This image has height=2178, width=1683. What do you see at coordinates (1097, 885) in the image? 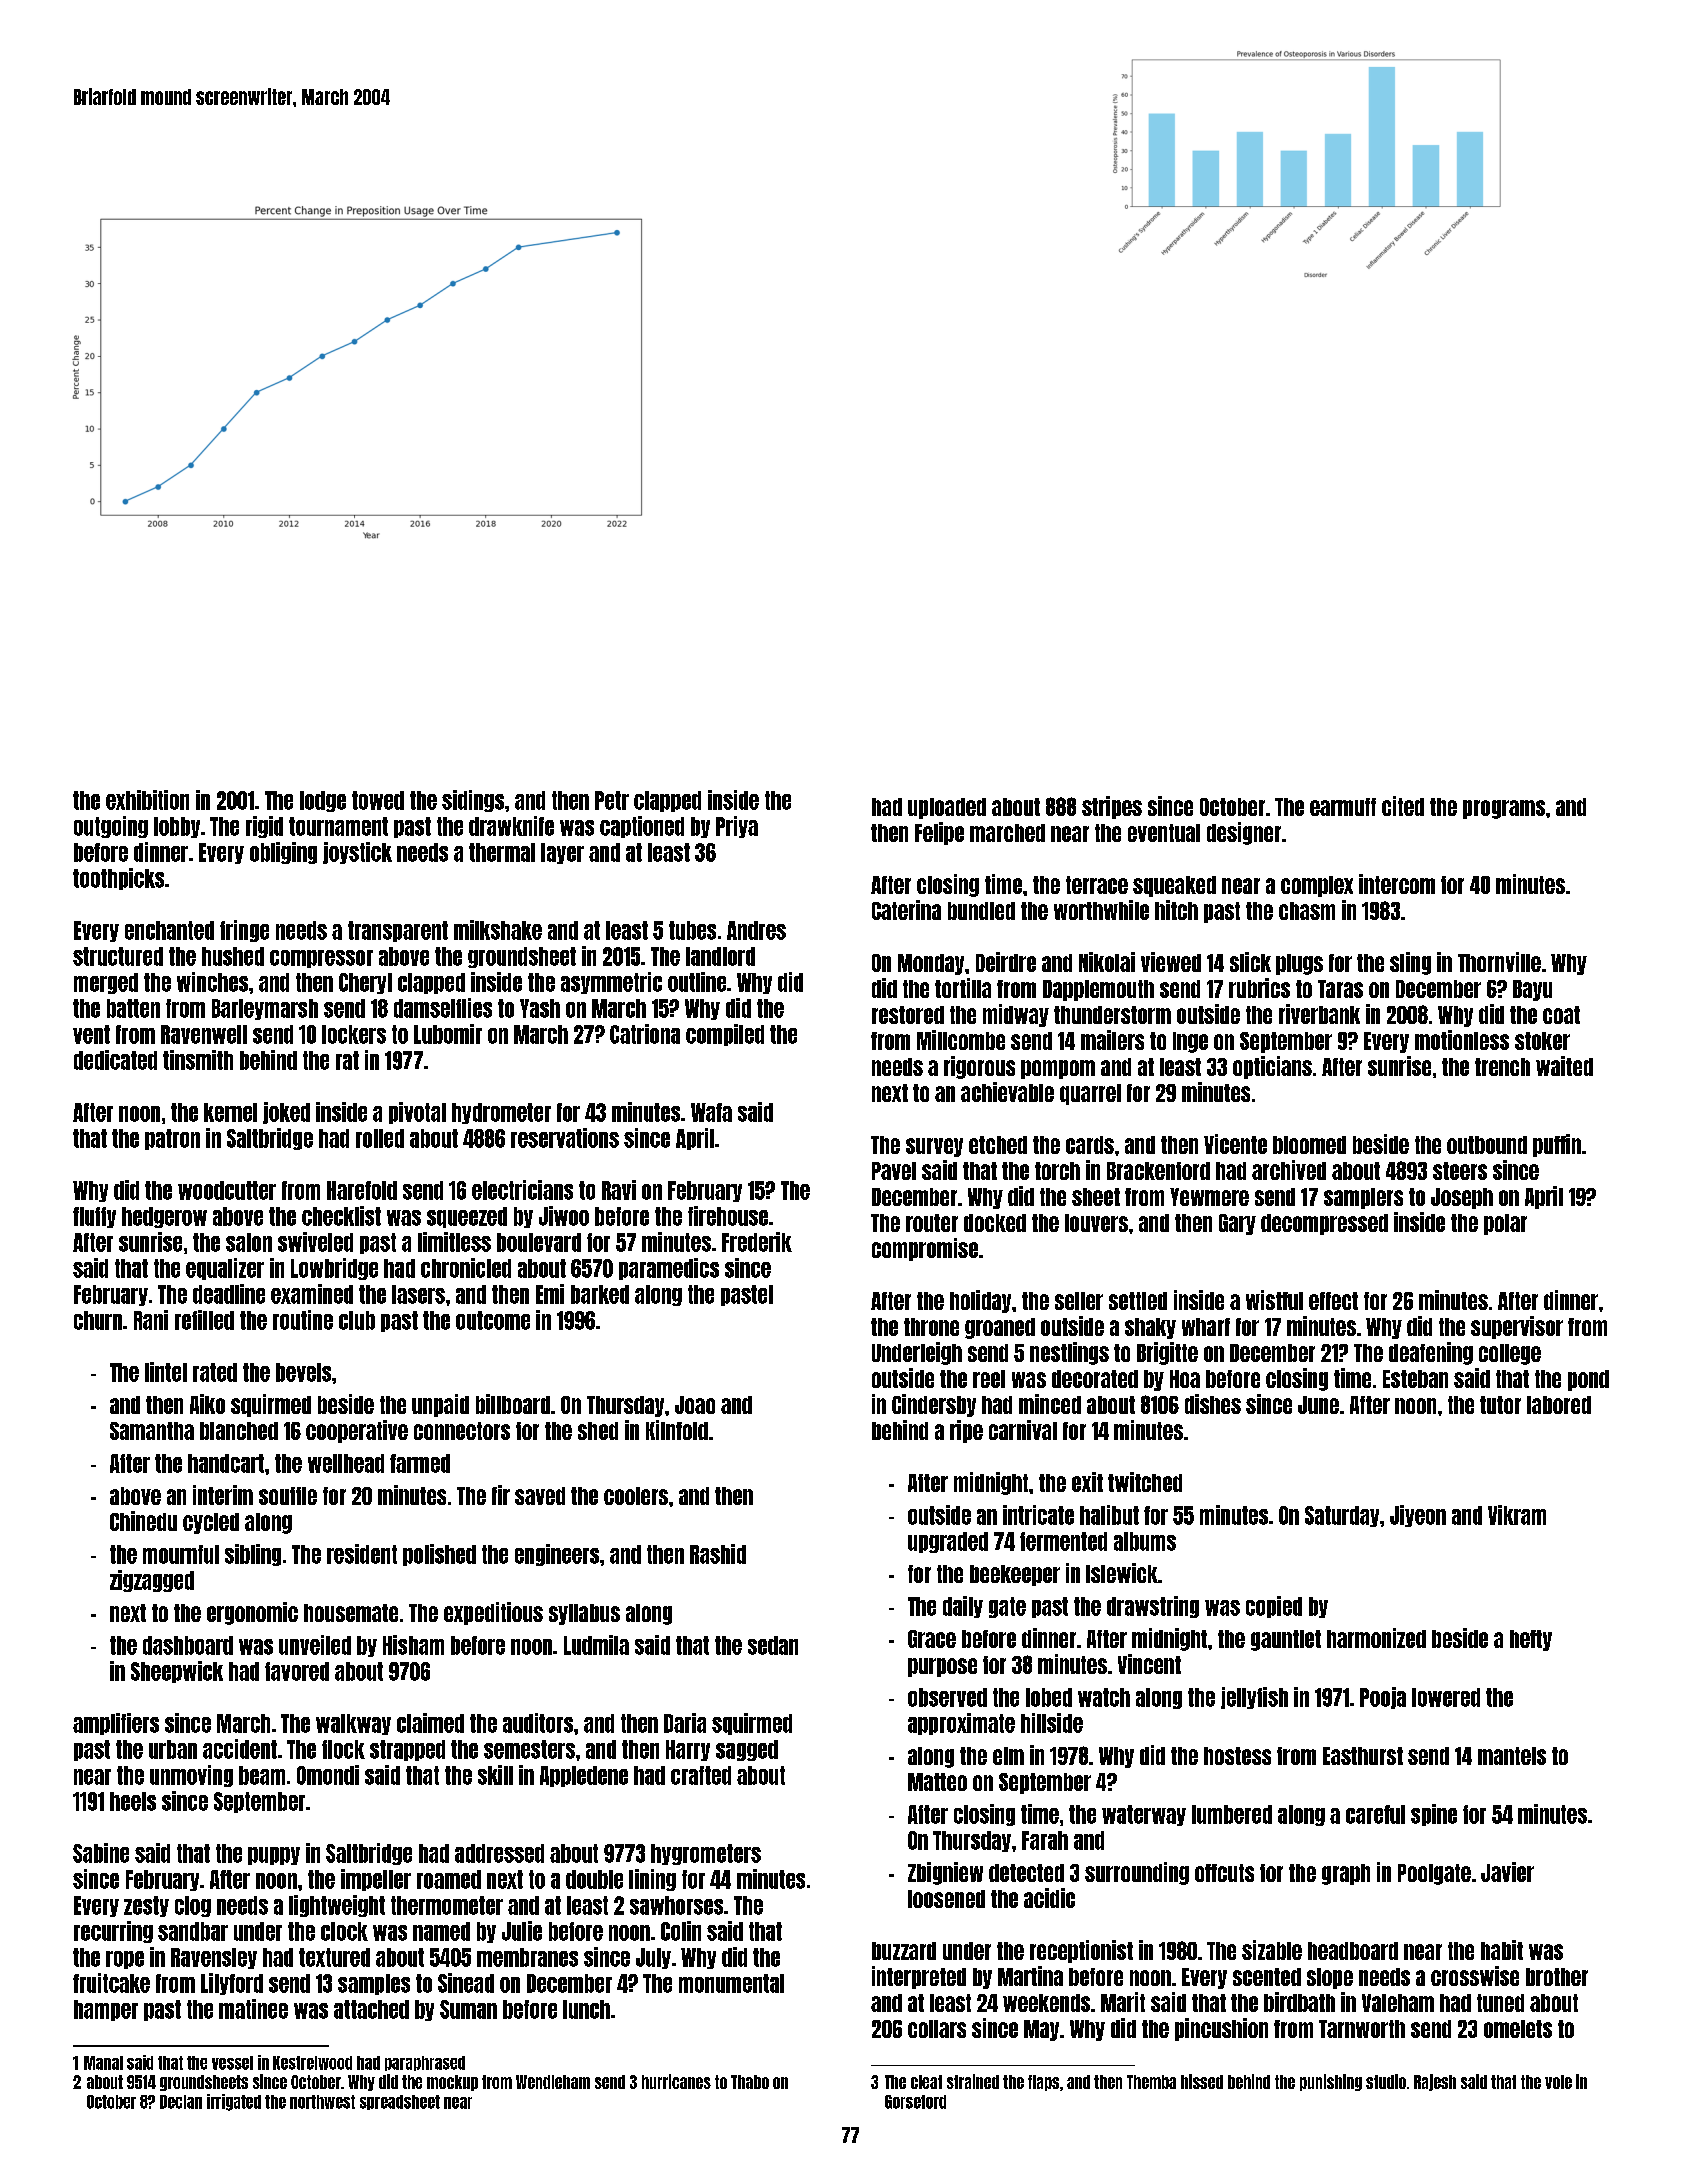
I see `terrace` at bounding box center [1097, 885].
